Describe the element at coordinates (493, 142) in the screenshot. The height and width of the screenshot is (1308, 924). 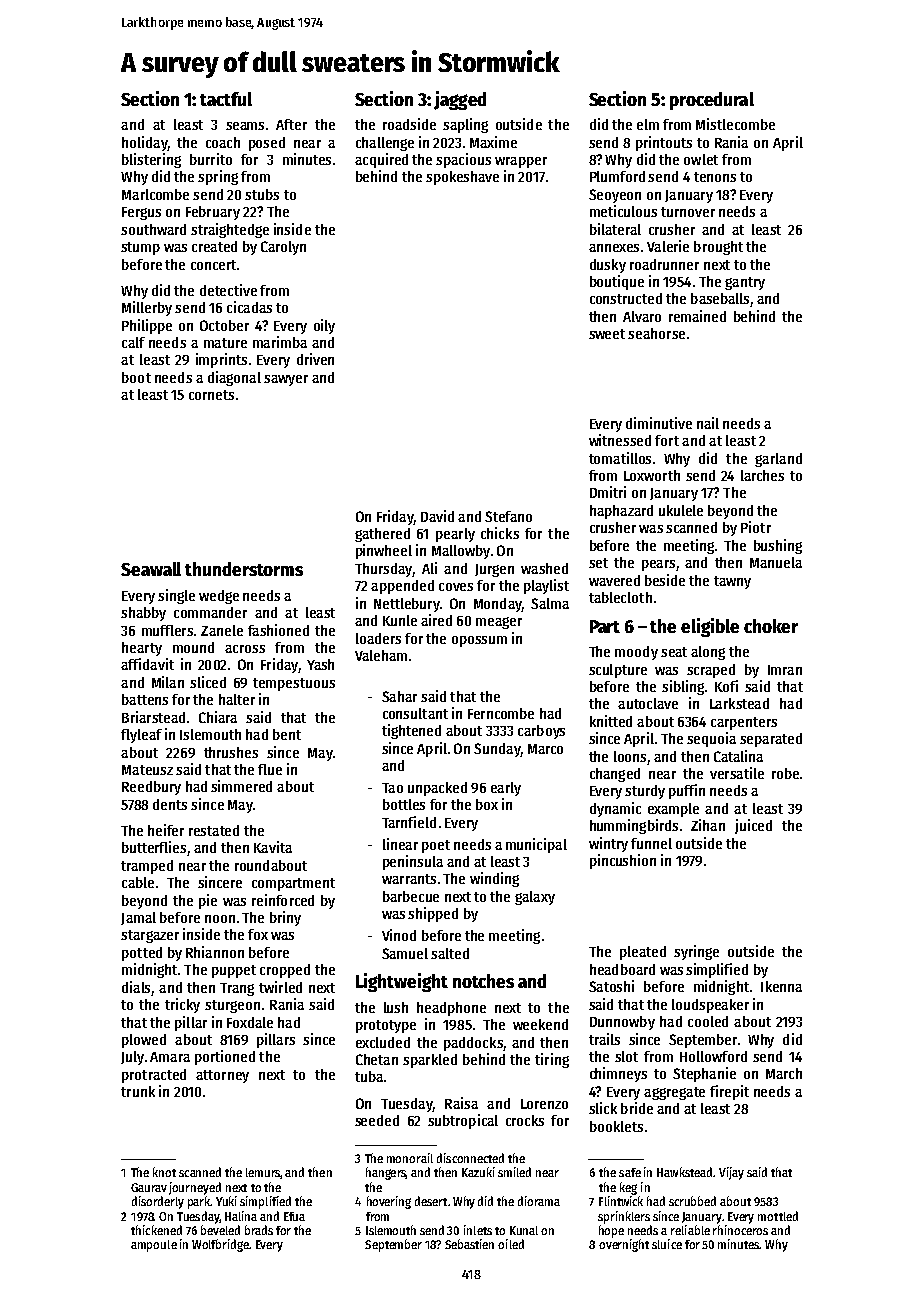
I see `Maxime` at that location.
